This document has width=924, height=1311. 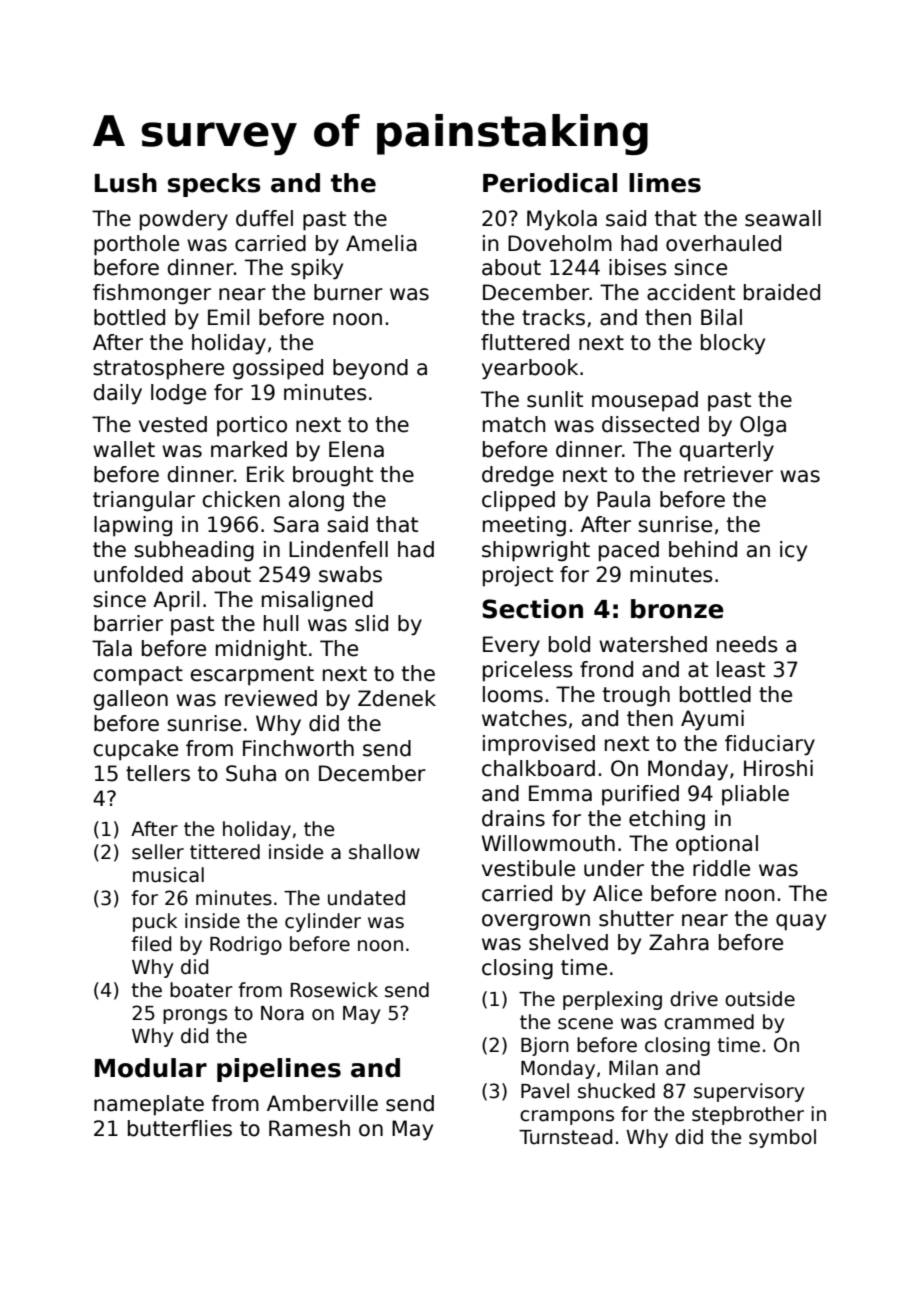 What do you see at coordinates (783, 218) in the document?
I see `seawall` at bounding box center [783, 218].
